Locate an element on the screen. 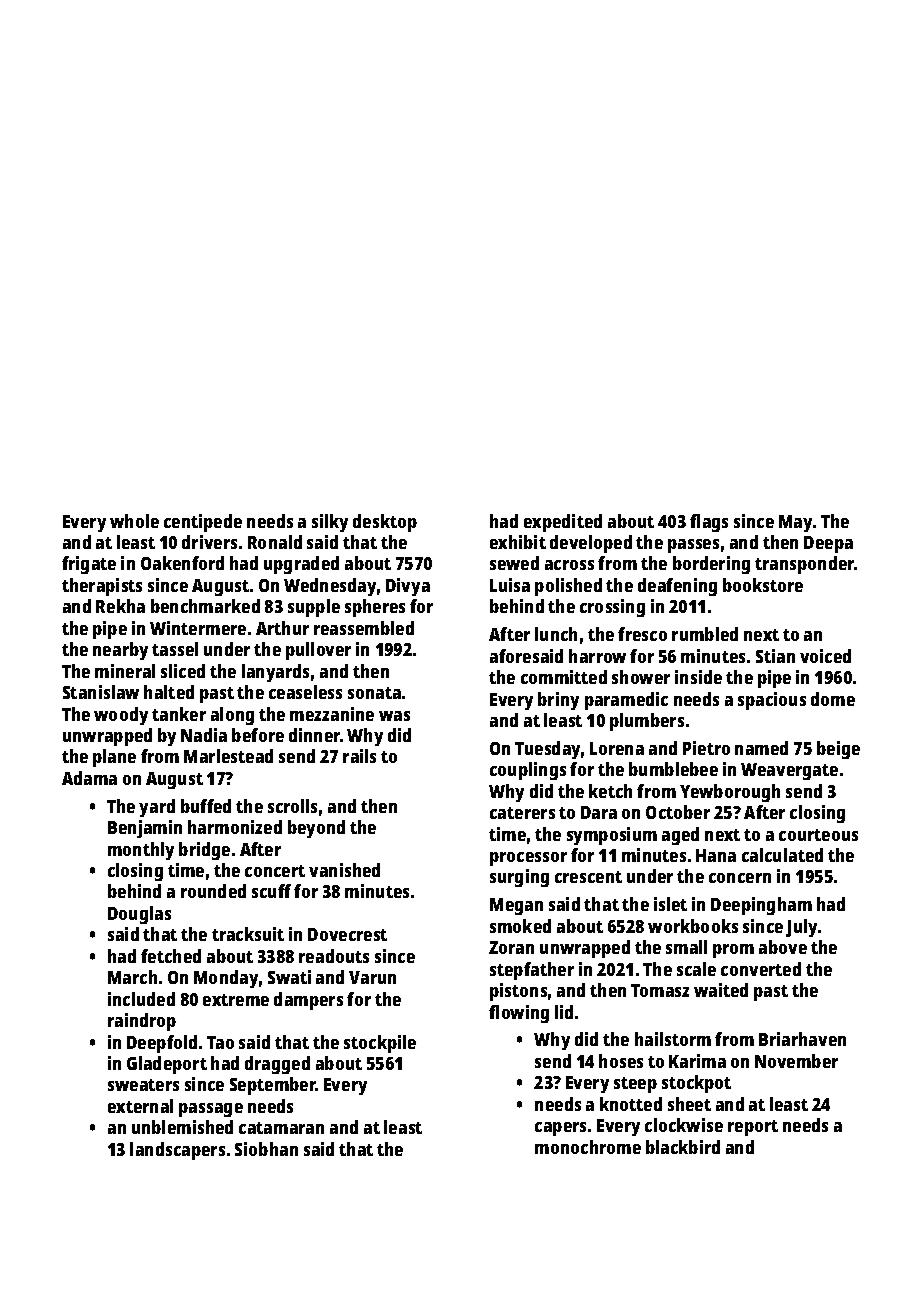 The width and height of the screenshot is (924, 1311). catamaran is located at coordinates (281, 1128).
